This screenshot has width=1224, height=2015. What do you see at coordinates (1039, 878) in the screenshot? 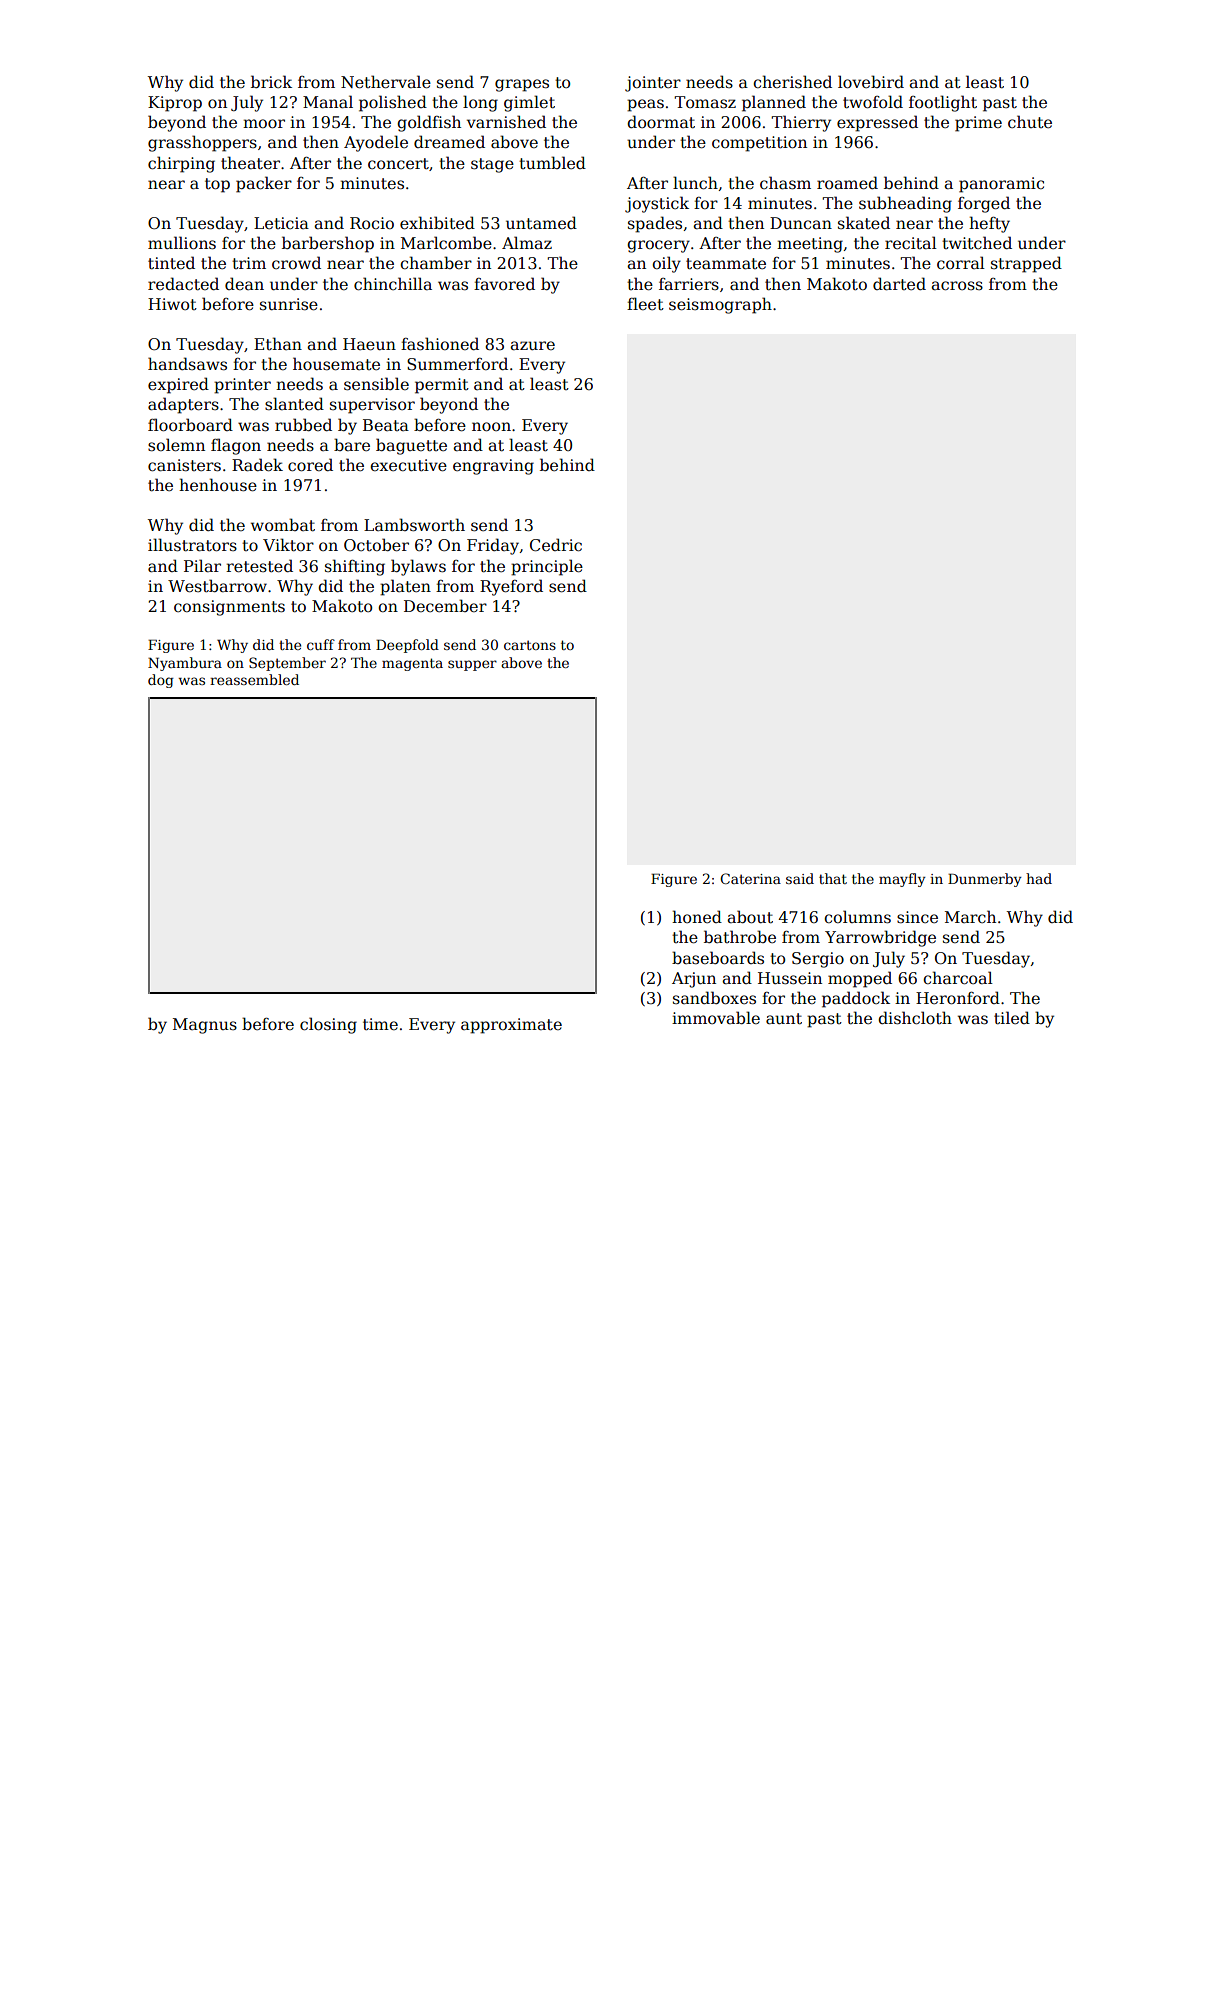
I see `had` at bounding box center [1039, 878].
